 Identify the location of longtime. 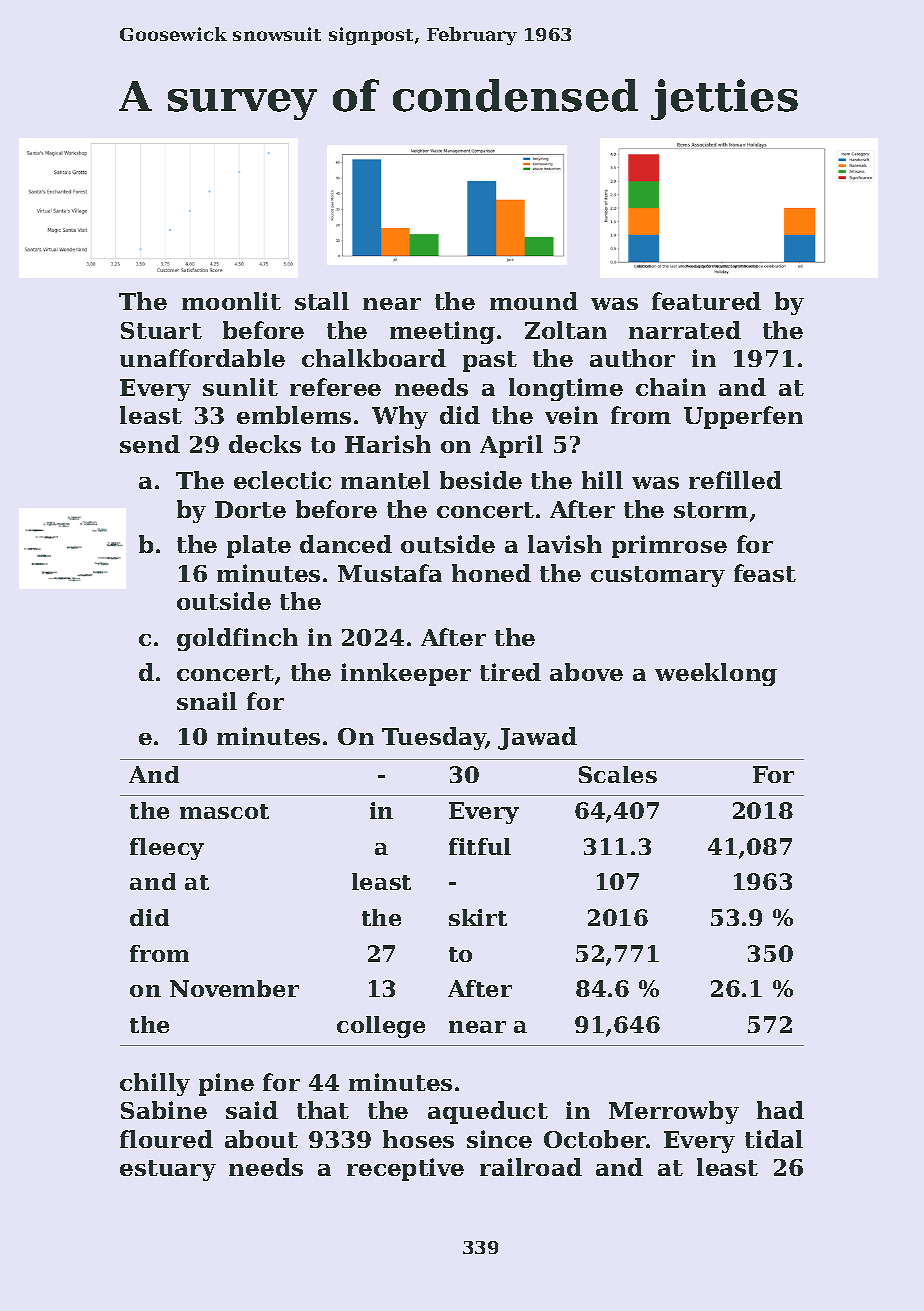
(566, 389).
